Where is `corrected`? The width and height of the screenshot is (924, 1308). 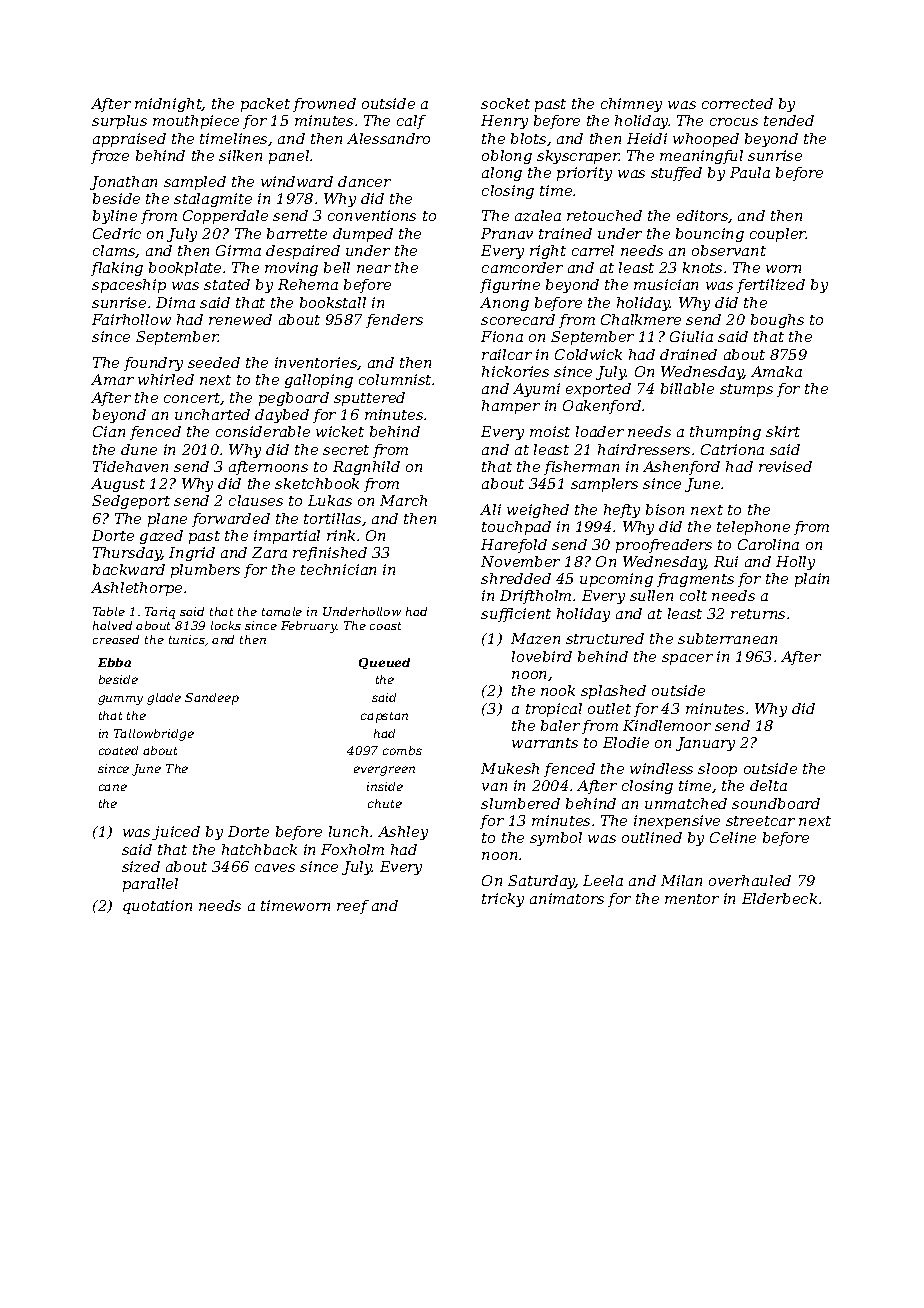 corrected is located at coordinates (737, 103).
